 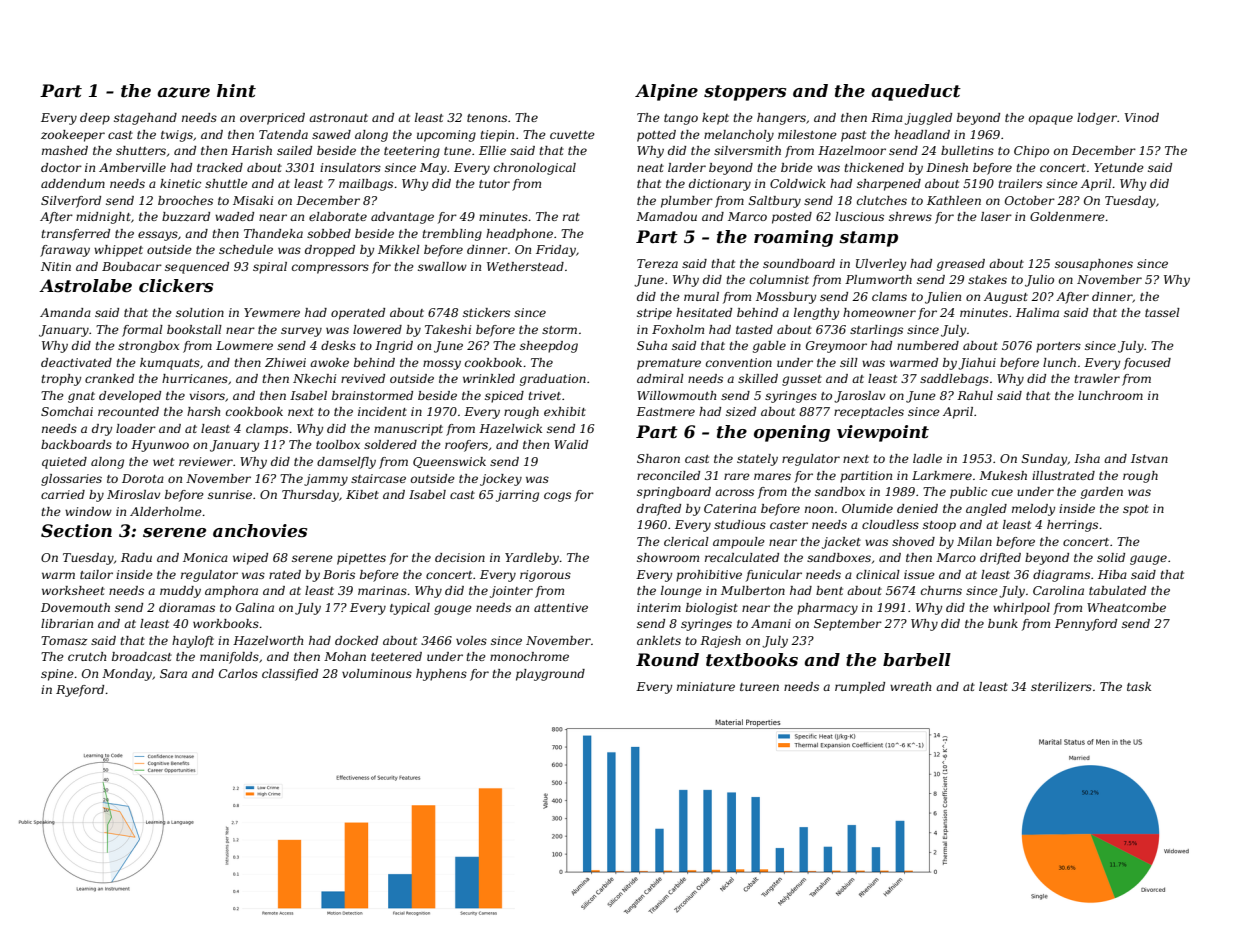 What do you see at coordinates (402, 218) in the screenshot?
I see `advantage` at bounding box center [402, 218].
